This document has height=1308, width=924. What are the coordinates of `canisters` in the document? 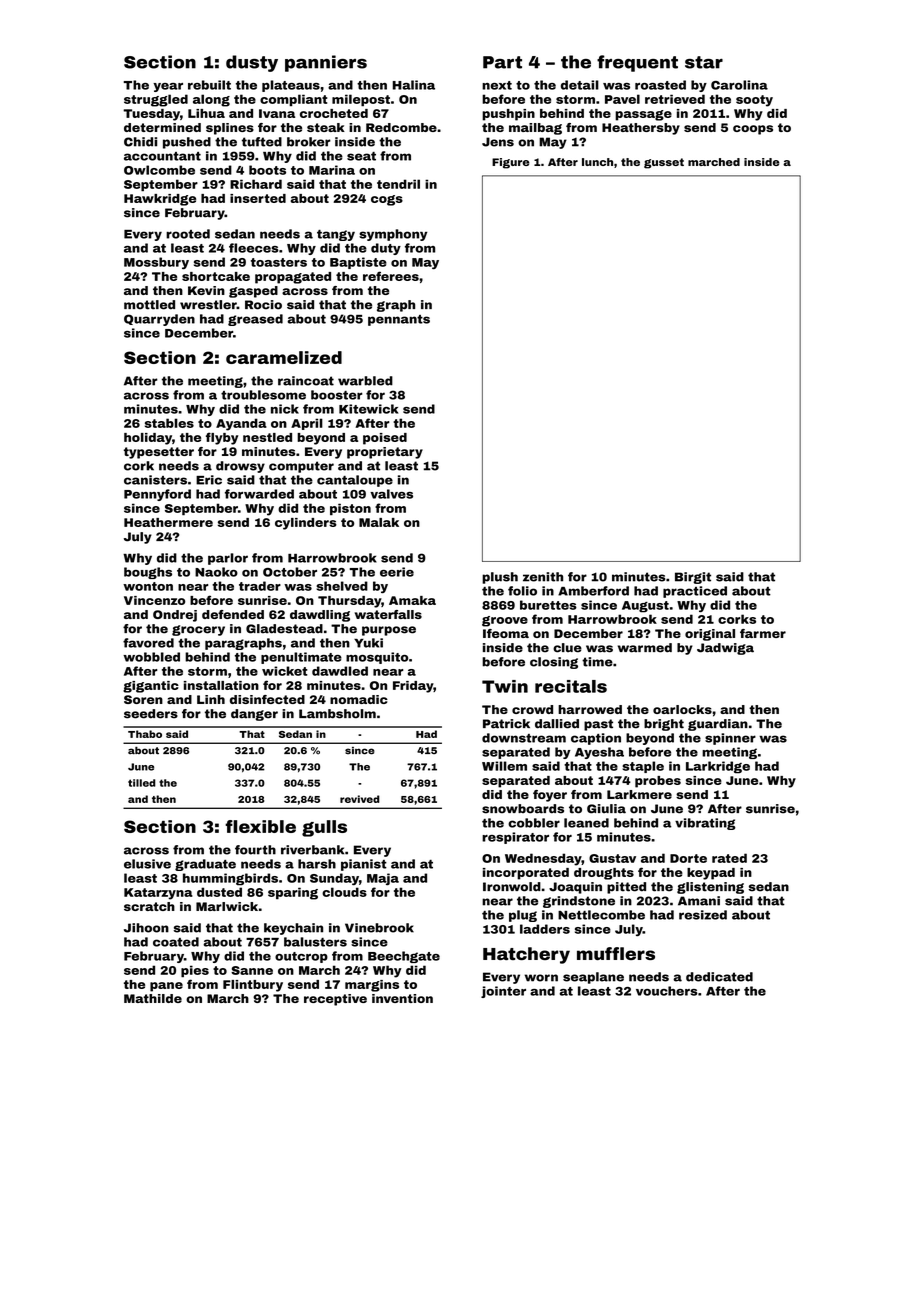 It's located at (155, 480).
